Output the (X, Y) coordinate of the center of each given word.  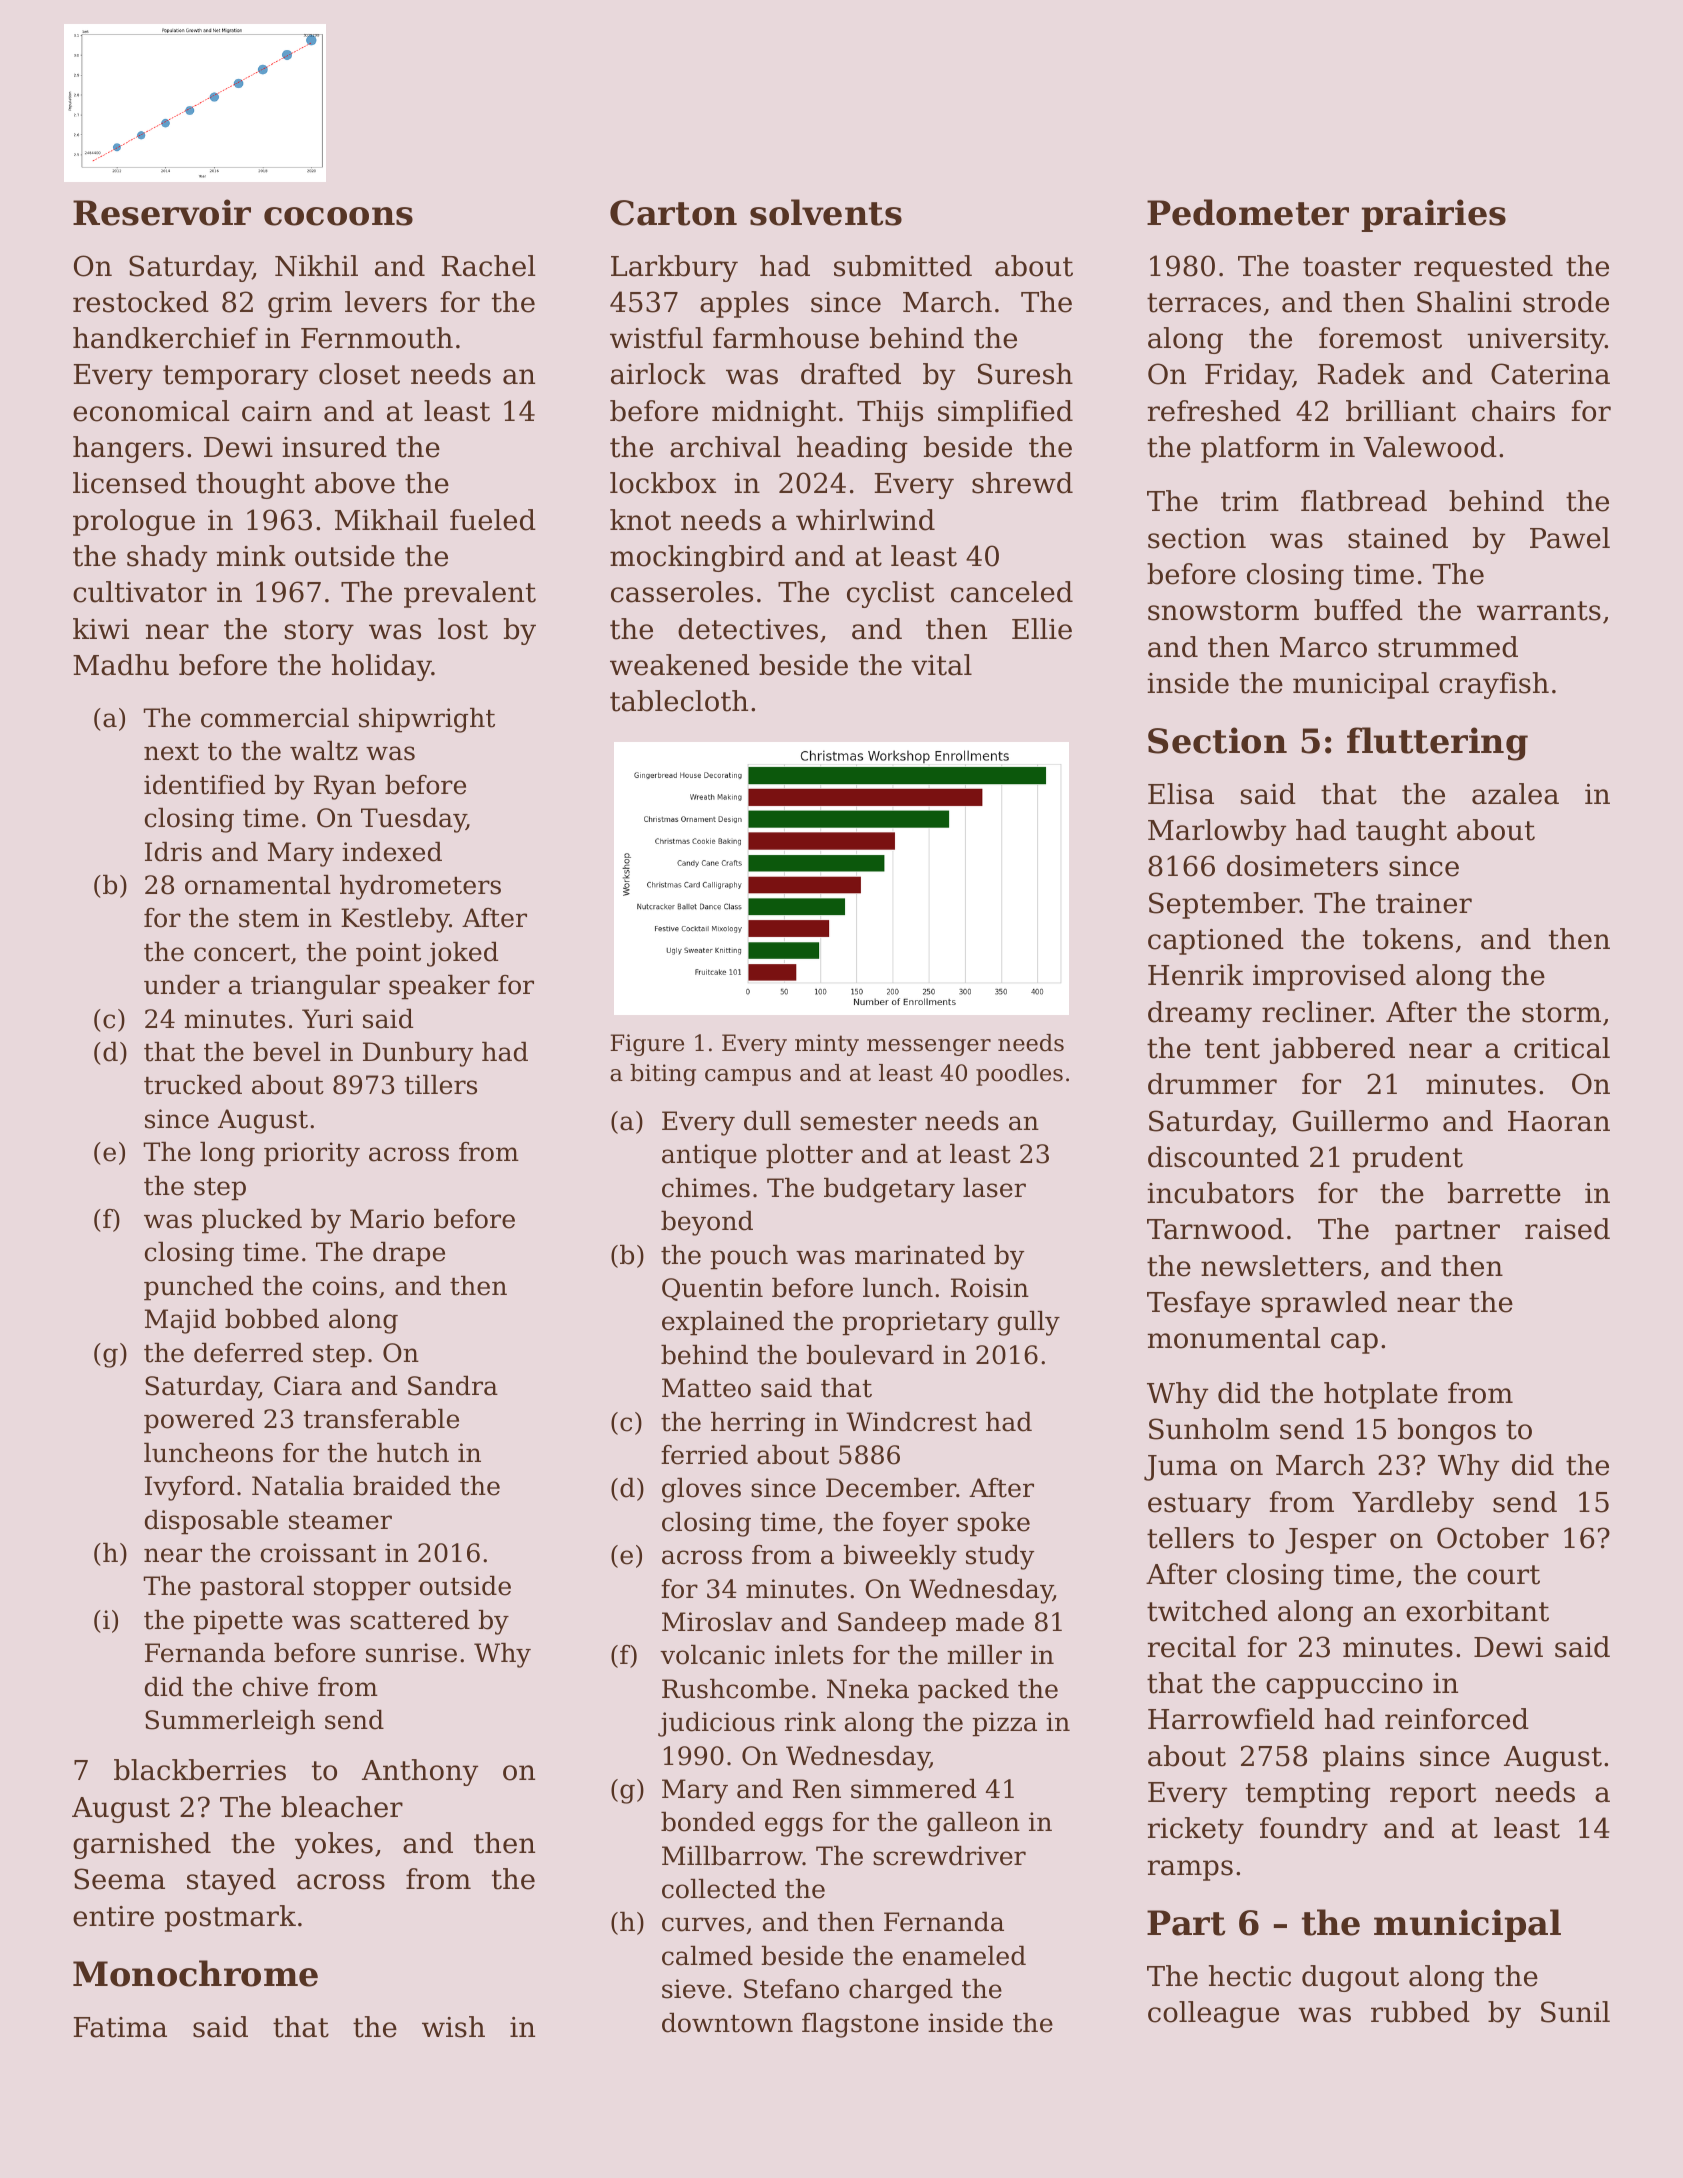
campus (748, 1077)
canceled (1012, 592)
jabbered (1332, 1050)
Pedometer (1248, 212)
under (182, 985)
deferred (248, 1353)
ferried (704, 1455)
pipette (238, 1622)
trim (1250, 501)
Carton (673, 213)
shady (167, 558)
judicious (716, 1724)
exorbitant (1477, 1611)
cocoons (338, 216)
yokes (334, 1845)
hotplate (1381, 1395)
